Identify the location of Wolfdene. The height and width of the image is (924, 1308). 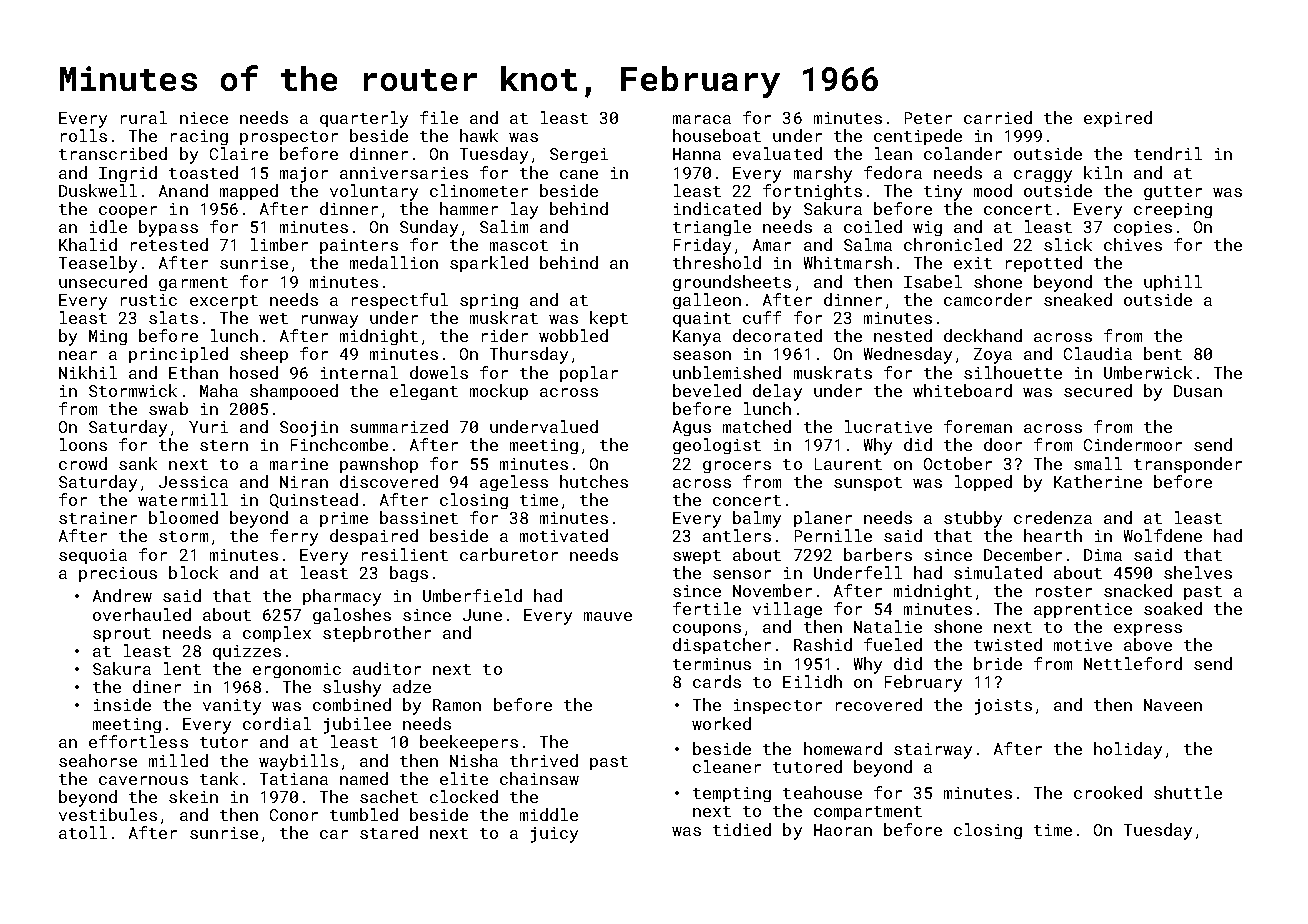
(1163, 535).
